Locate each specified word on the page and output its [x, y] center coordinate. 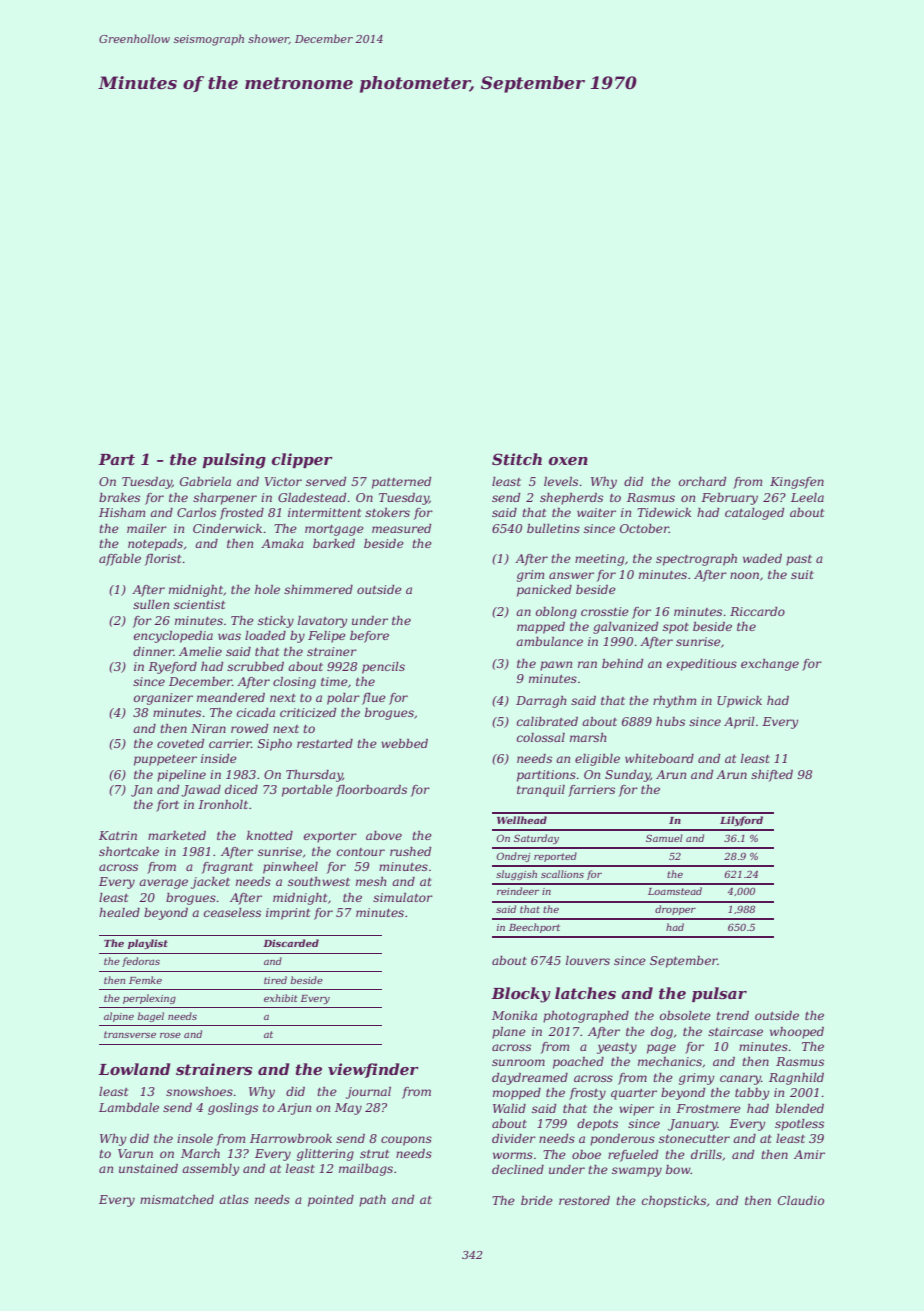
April [739, 723]
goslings [233, 1109]
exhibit [281, 998]
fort [167, 806]
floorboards [371, 791]
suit [802, 574]
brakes [119, 497]
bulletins [553, 528]
